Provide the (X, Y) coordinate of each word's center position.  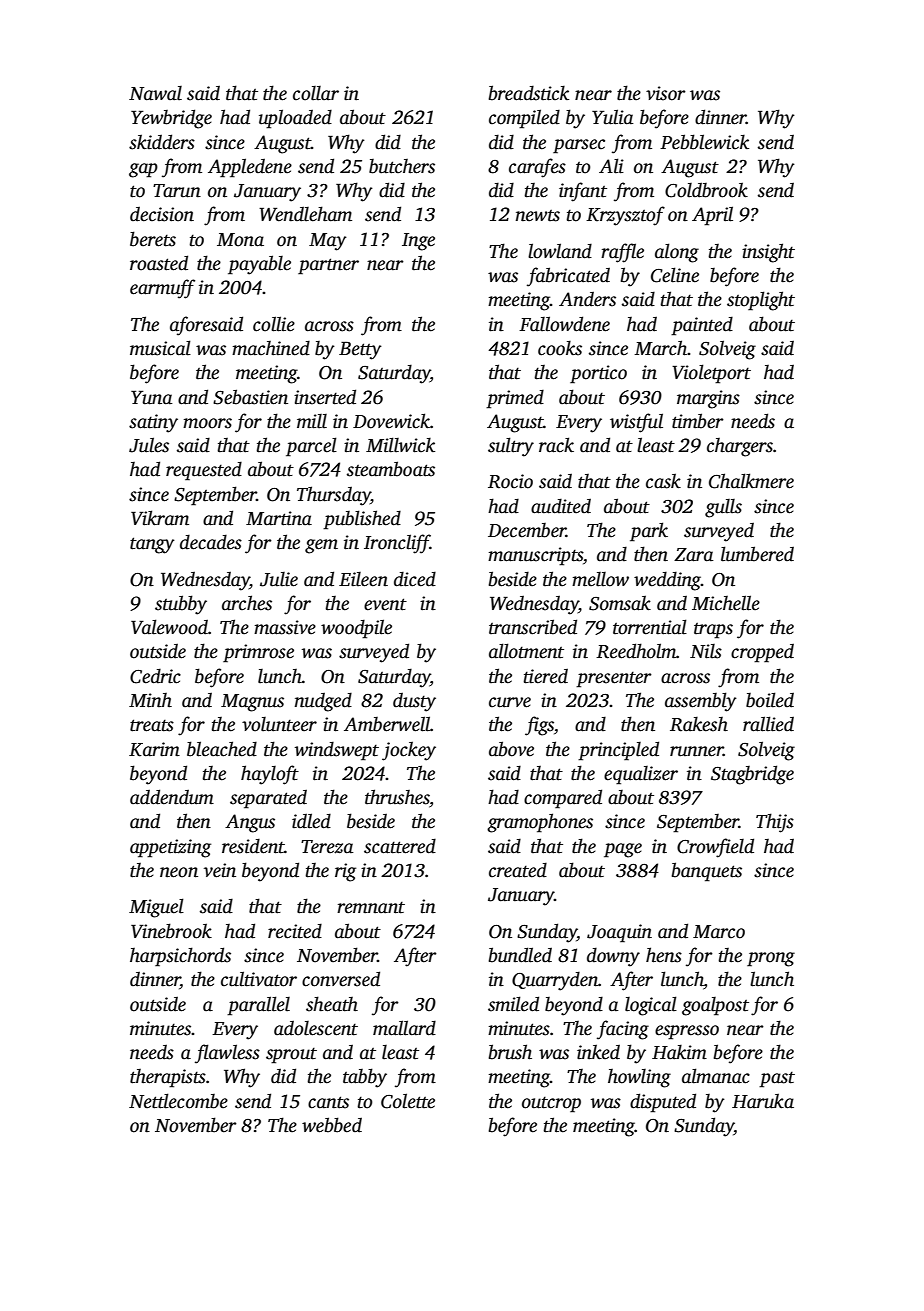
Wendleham (305, 214)
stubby (181, 605)
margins (708, 399)
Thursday (334, 496)
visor (666, 93)
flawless (227, 1054)
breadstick (529, 93)
